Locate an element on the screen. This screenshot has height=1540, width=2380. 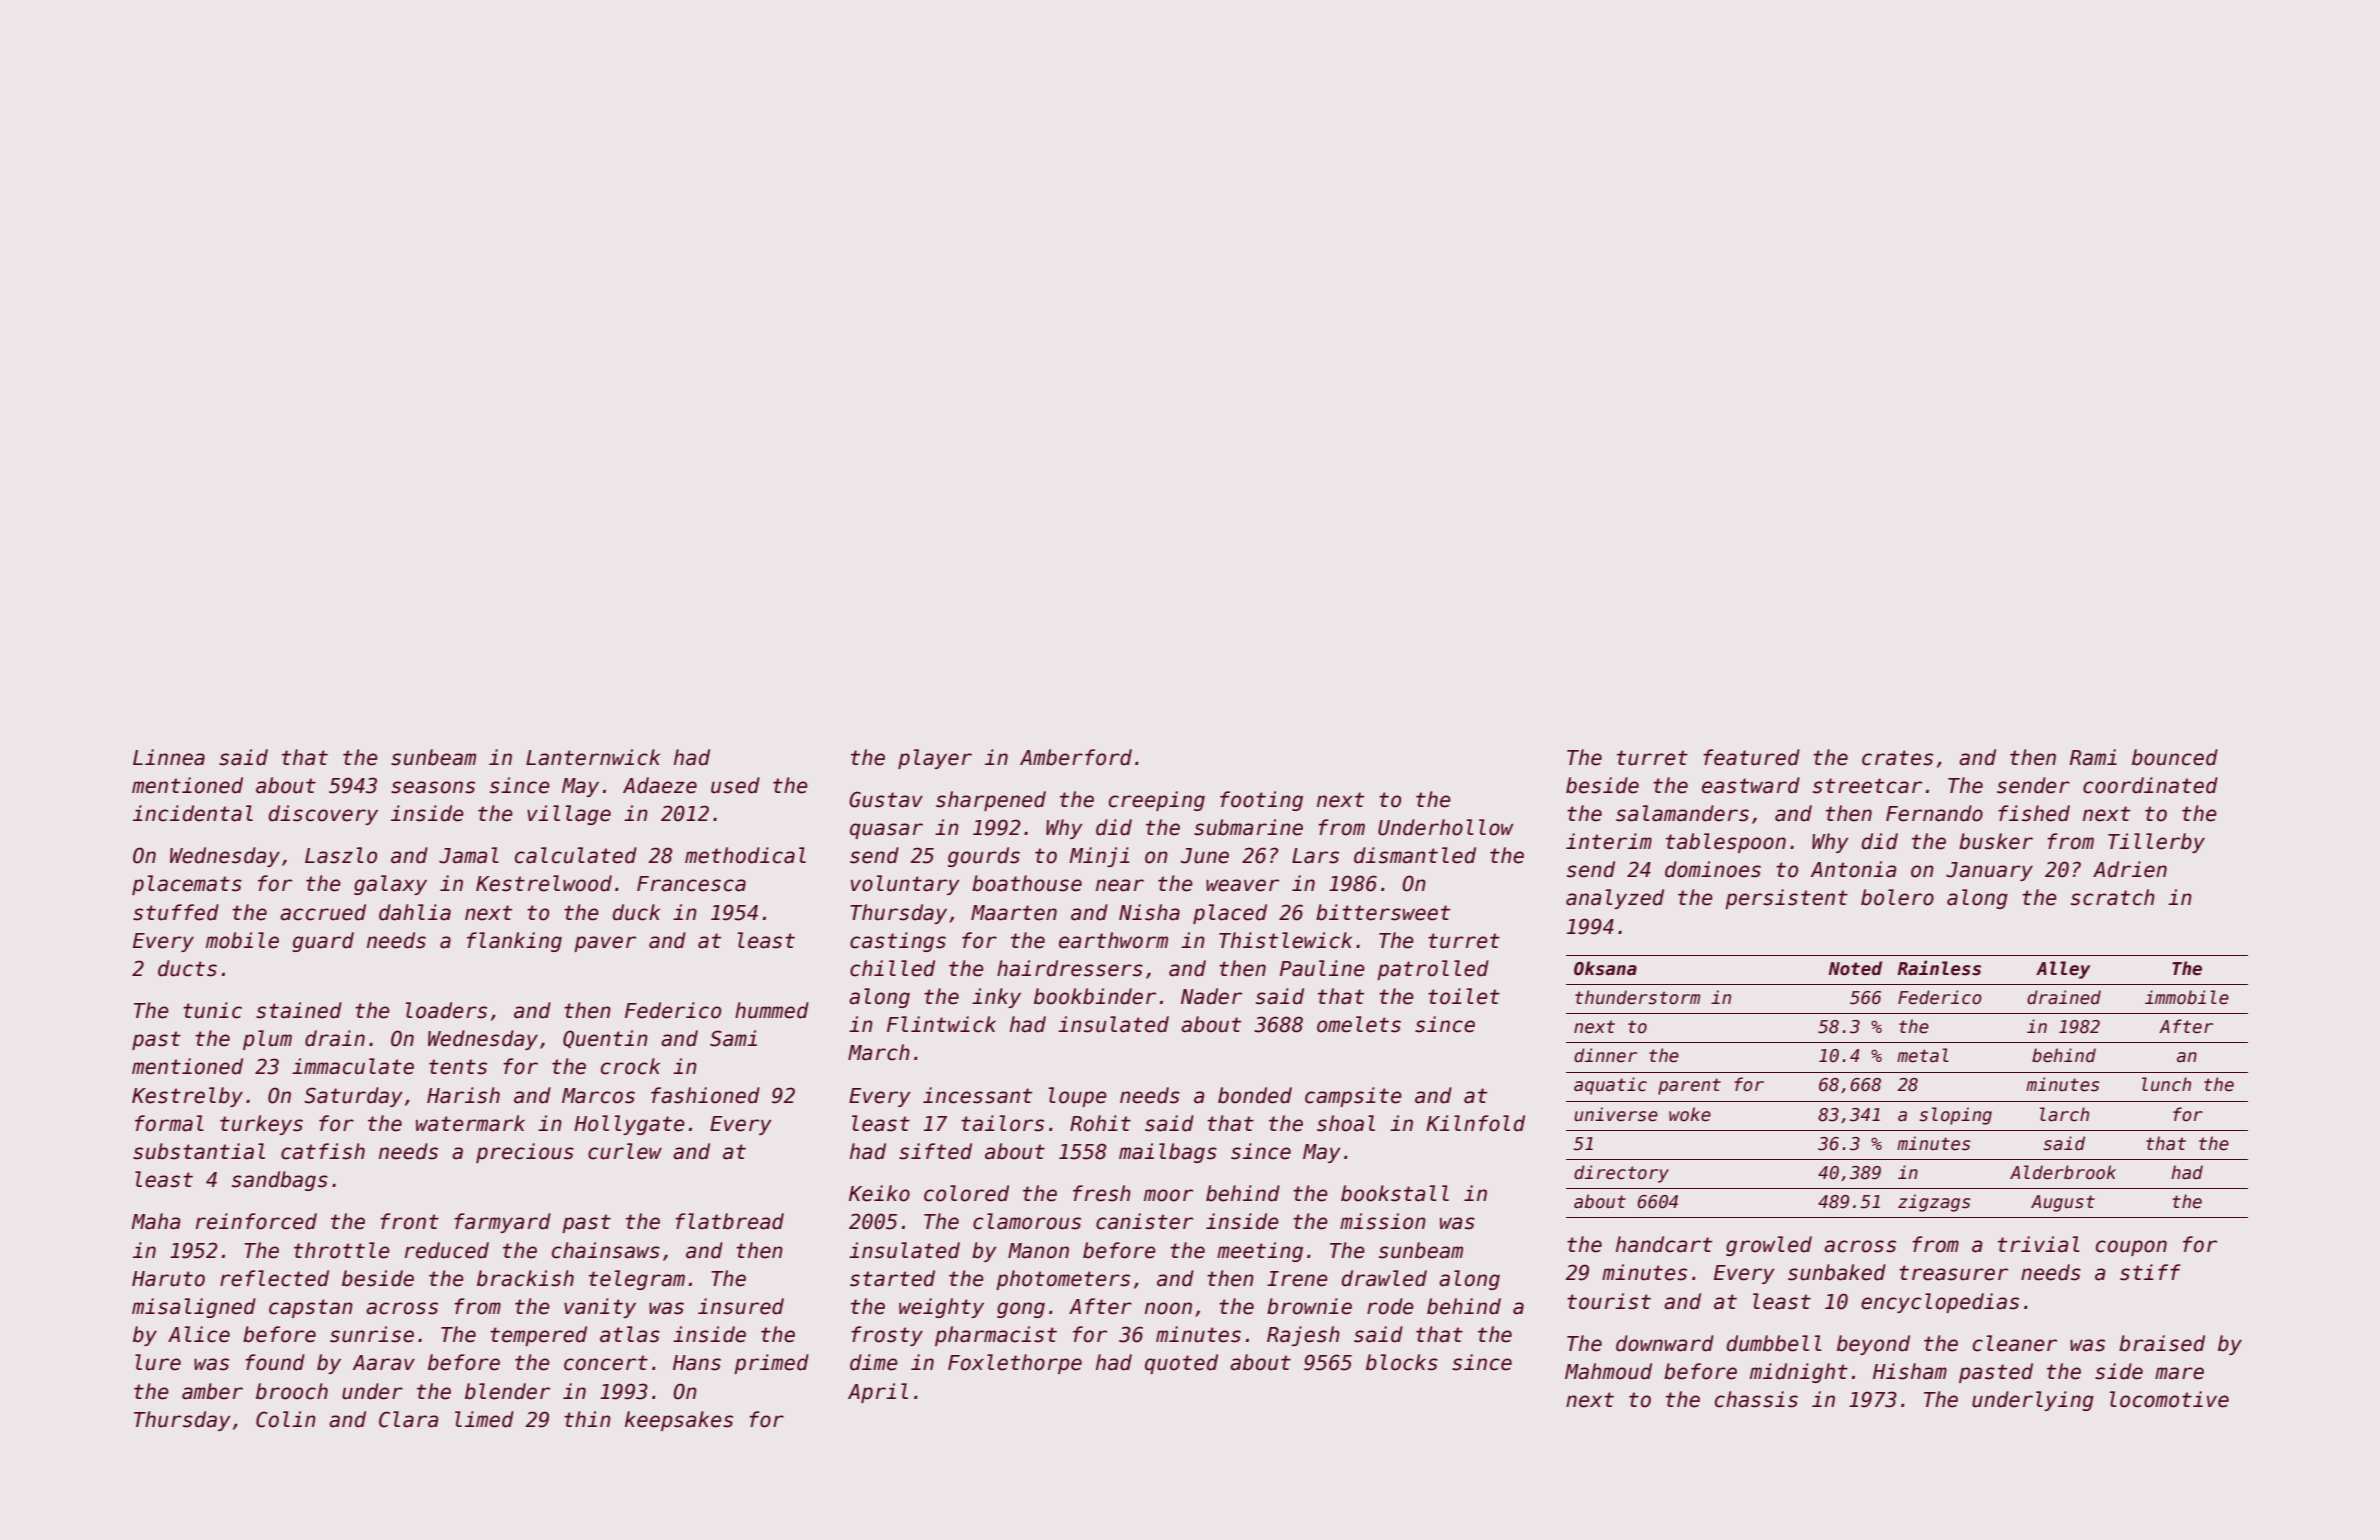
Rajesh is located at coordinates (1303, 1336).
